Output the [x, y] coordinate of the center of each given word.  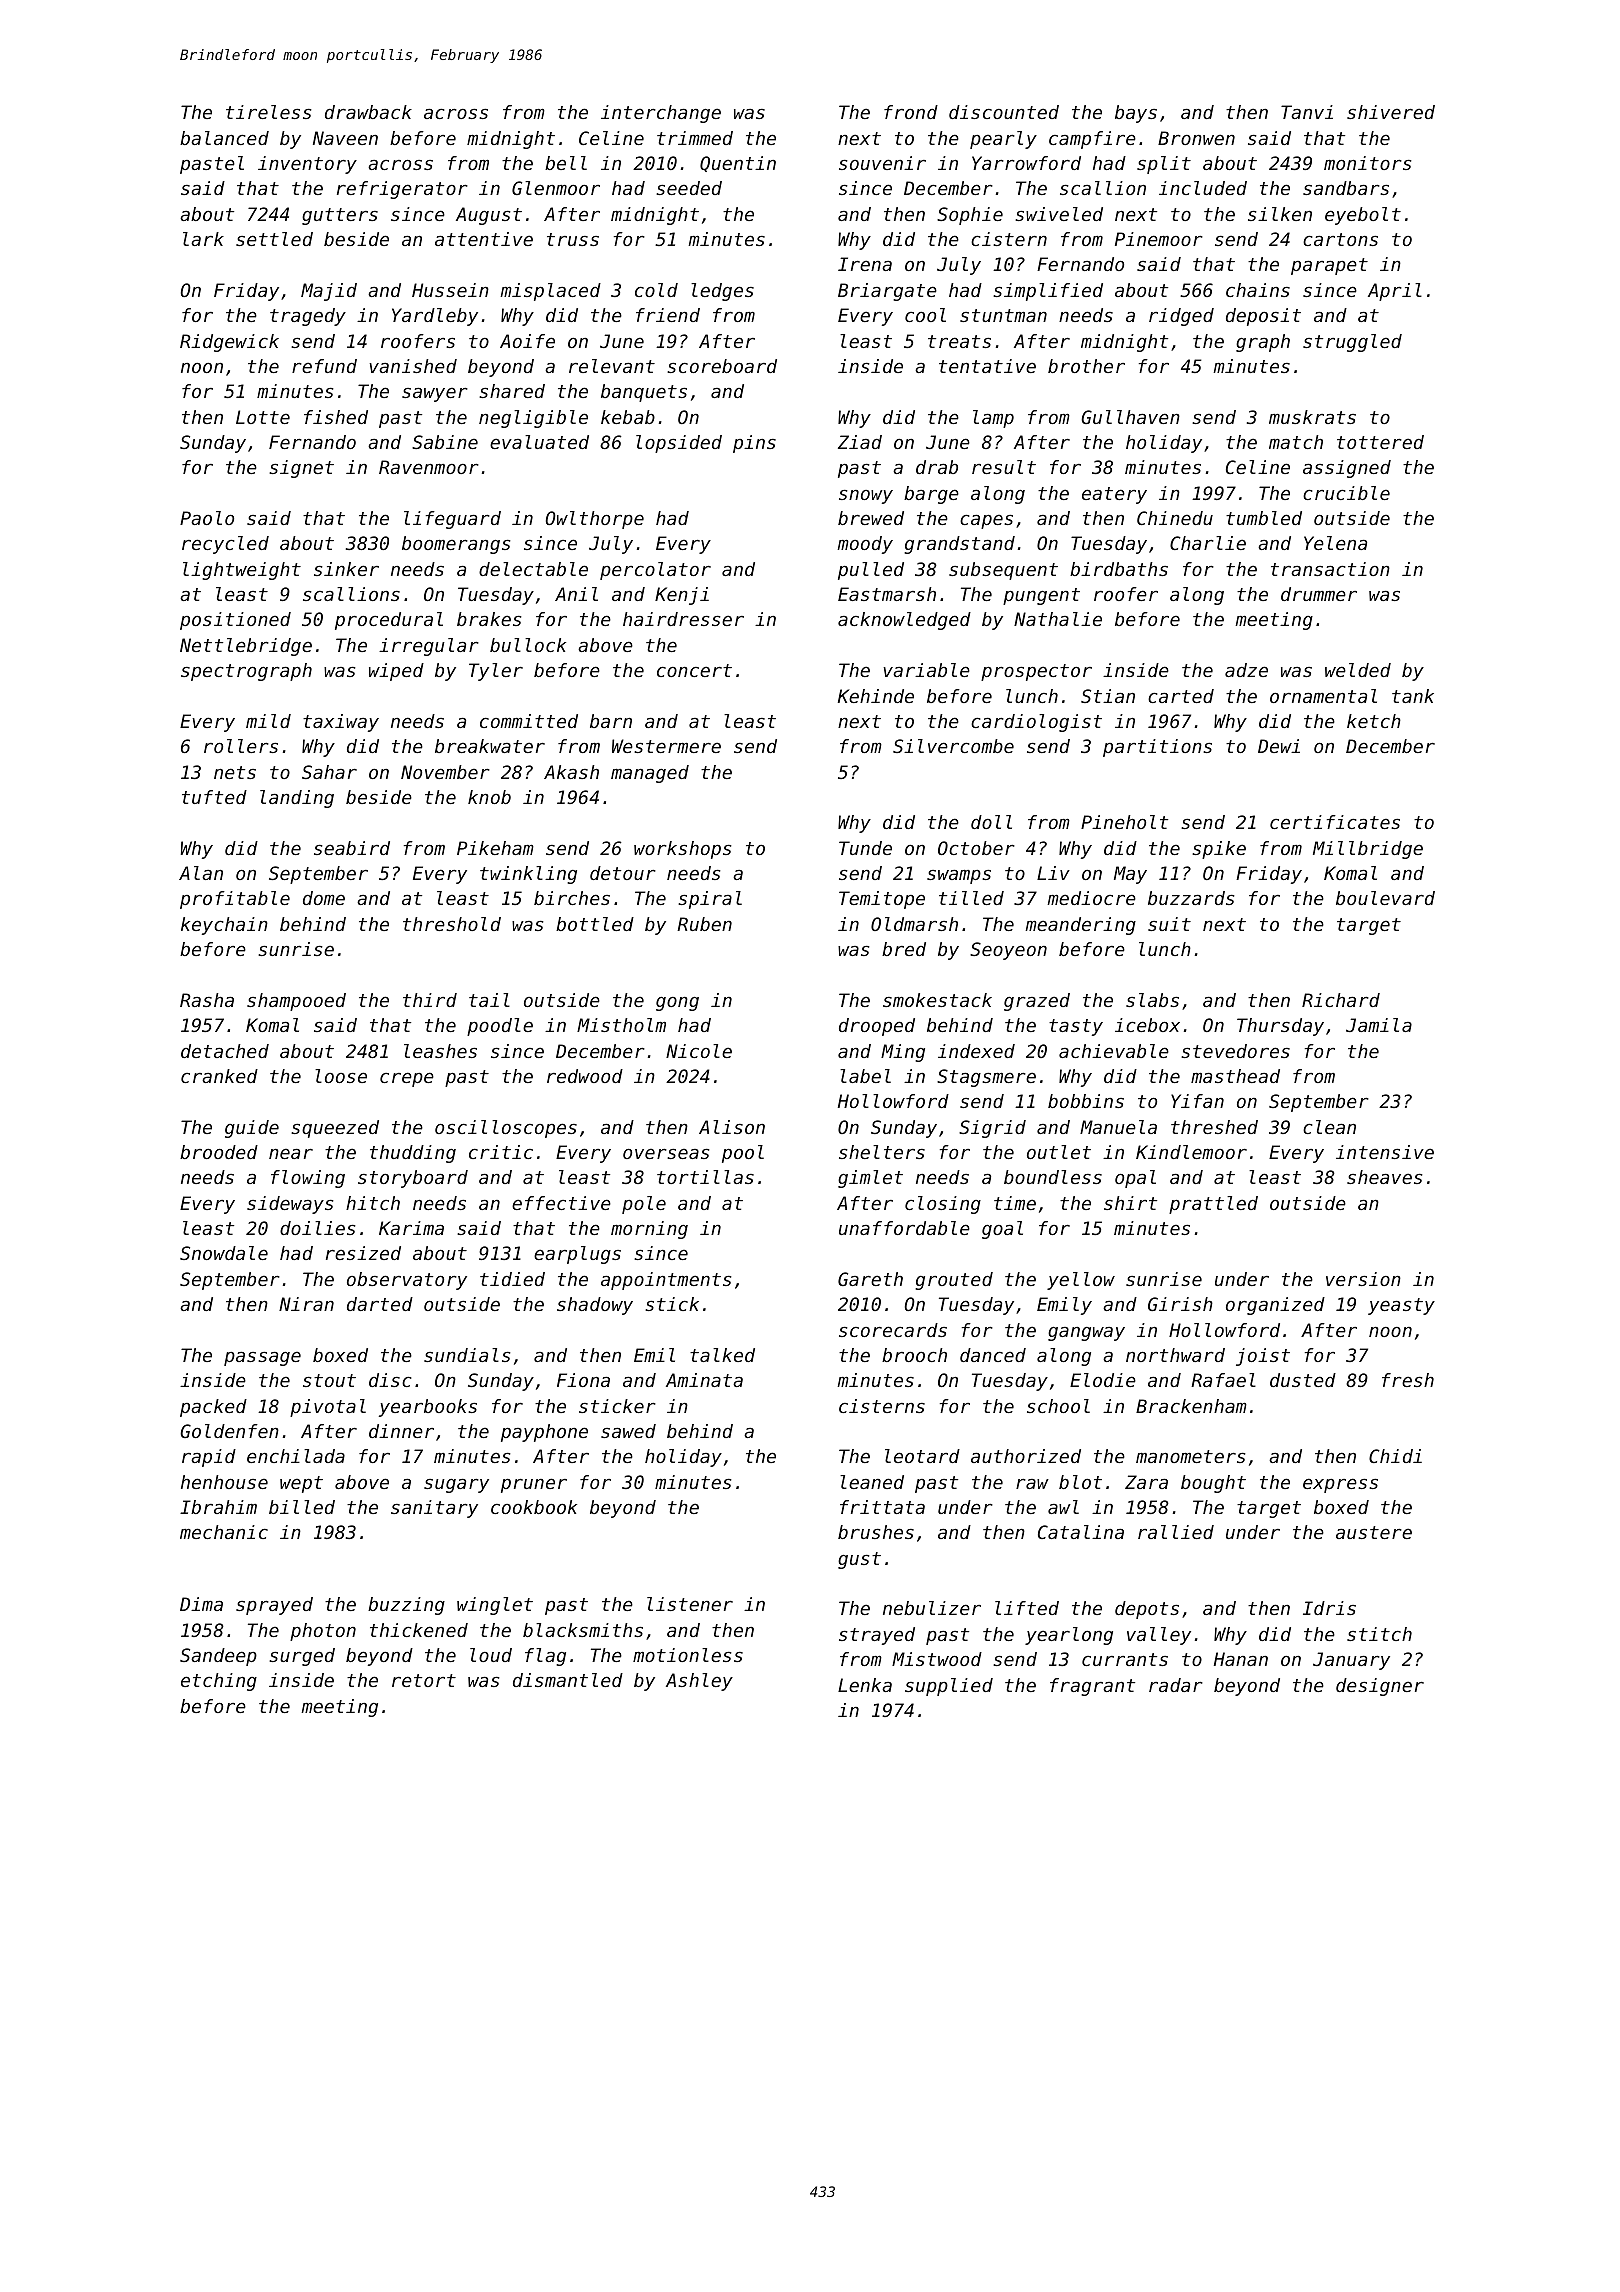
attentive [484, 239]
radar [1176, 1685]
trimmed [695, 138]
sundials [467, 1355]
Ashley [699, 1682]
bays [1136, 114]
